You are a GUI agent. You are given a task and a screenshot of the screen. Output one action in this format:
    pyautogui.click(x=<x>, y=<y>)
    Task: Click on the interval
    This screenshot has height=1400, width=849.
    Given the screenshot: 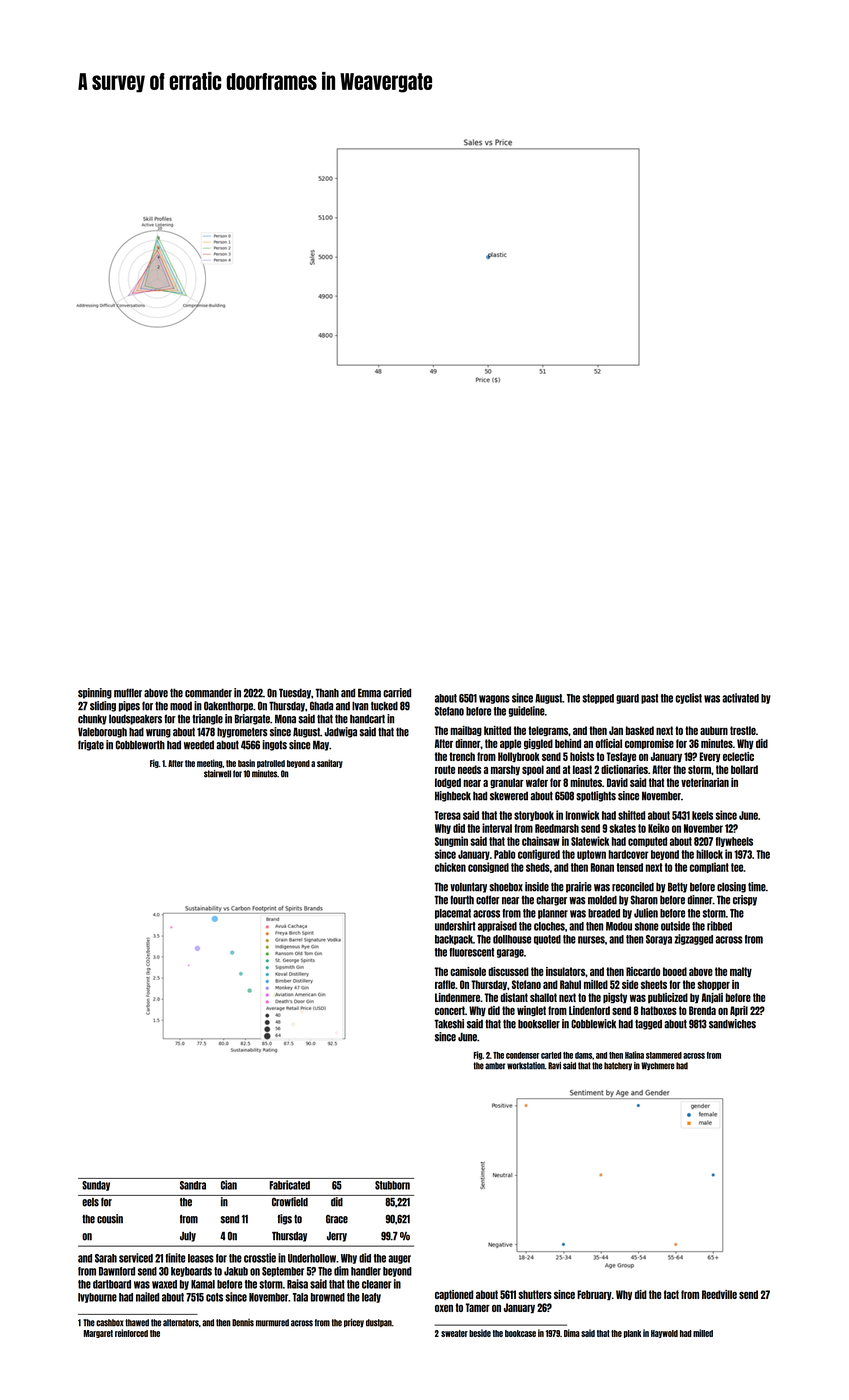 What is the action you would take?
    pyautogui.click(x=497, y=828)
